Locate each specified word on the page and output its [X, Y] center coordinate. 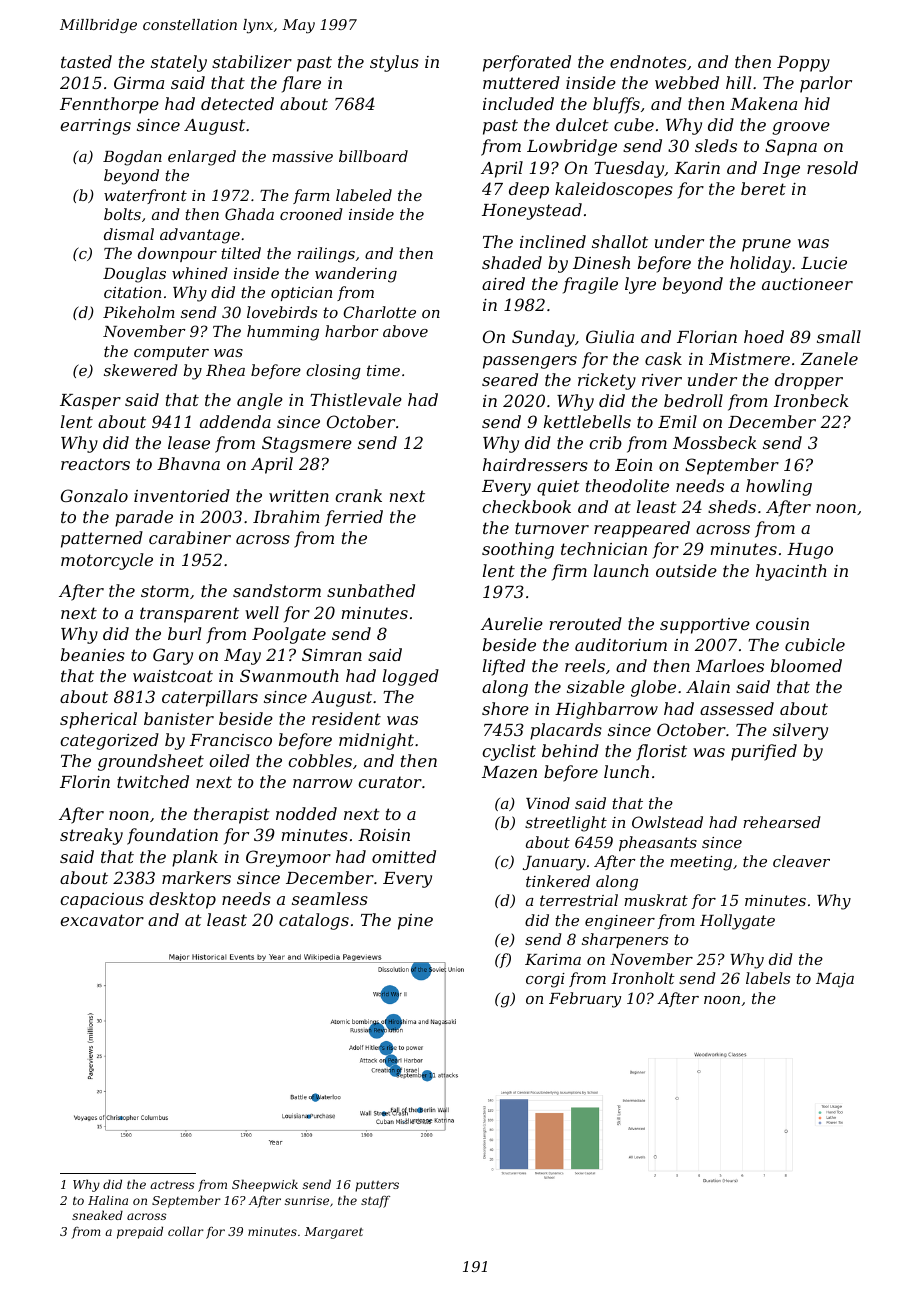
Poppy [803, 64]
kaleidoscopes [614, 190]
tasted [86, 61]
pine [415, 922]
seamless [330, 898]
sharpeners [625, 940]
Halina [108, 1200]
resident [346, 718]
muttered [521, 82]
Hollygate [737, 922]
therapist [232, 815]
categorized [109, 741]
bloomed [806, 665]
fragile [590, 285]
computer [171, 353]
